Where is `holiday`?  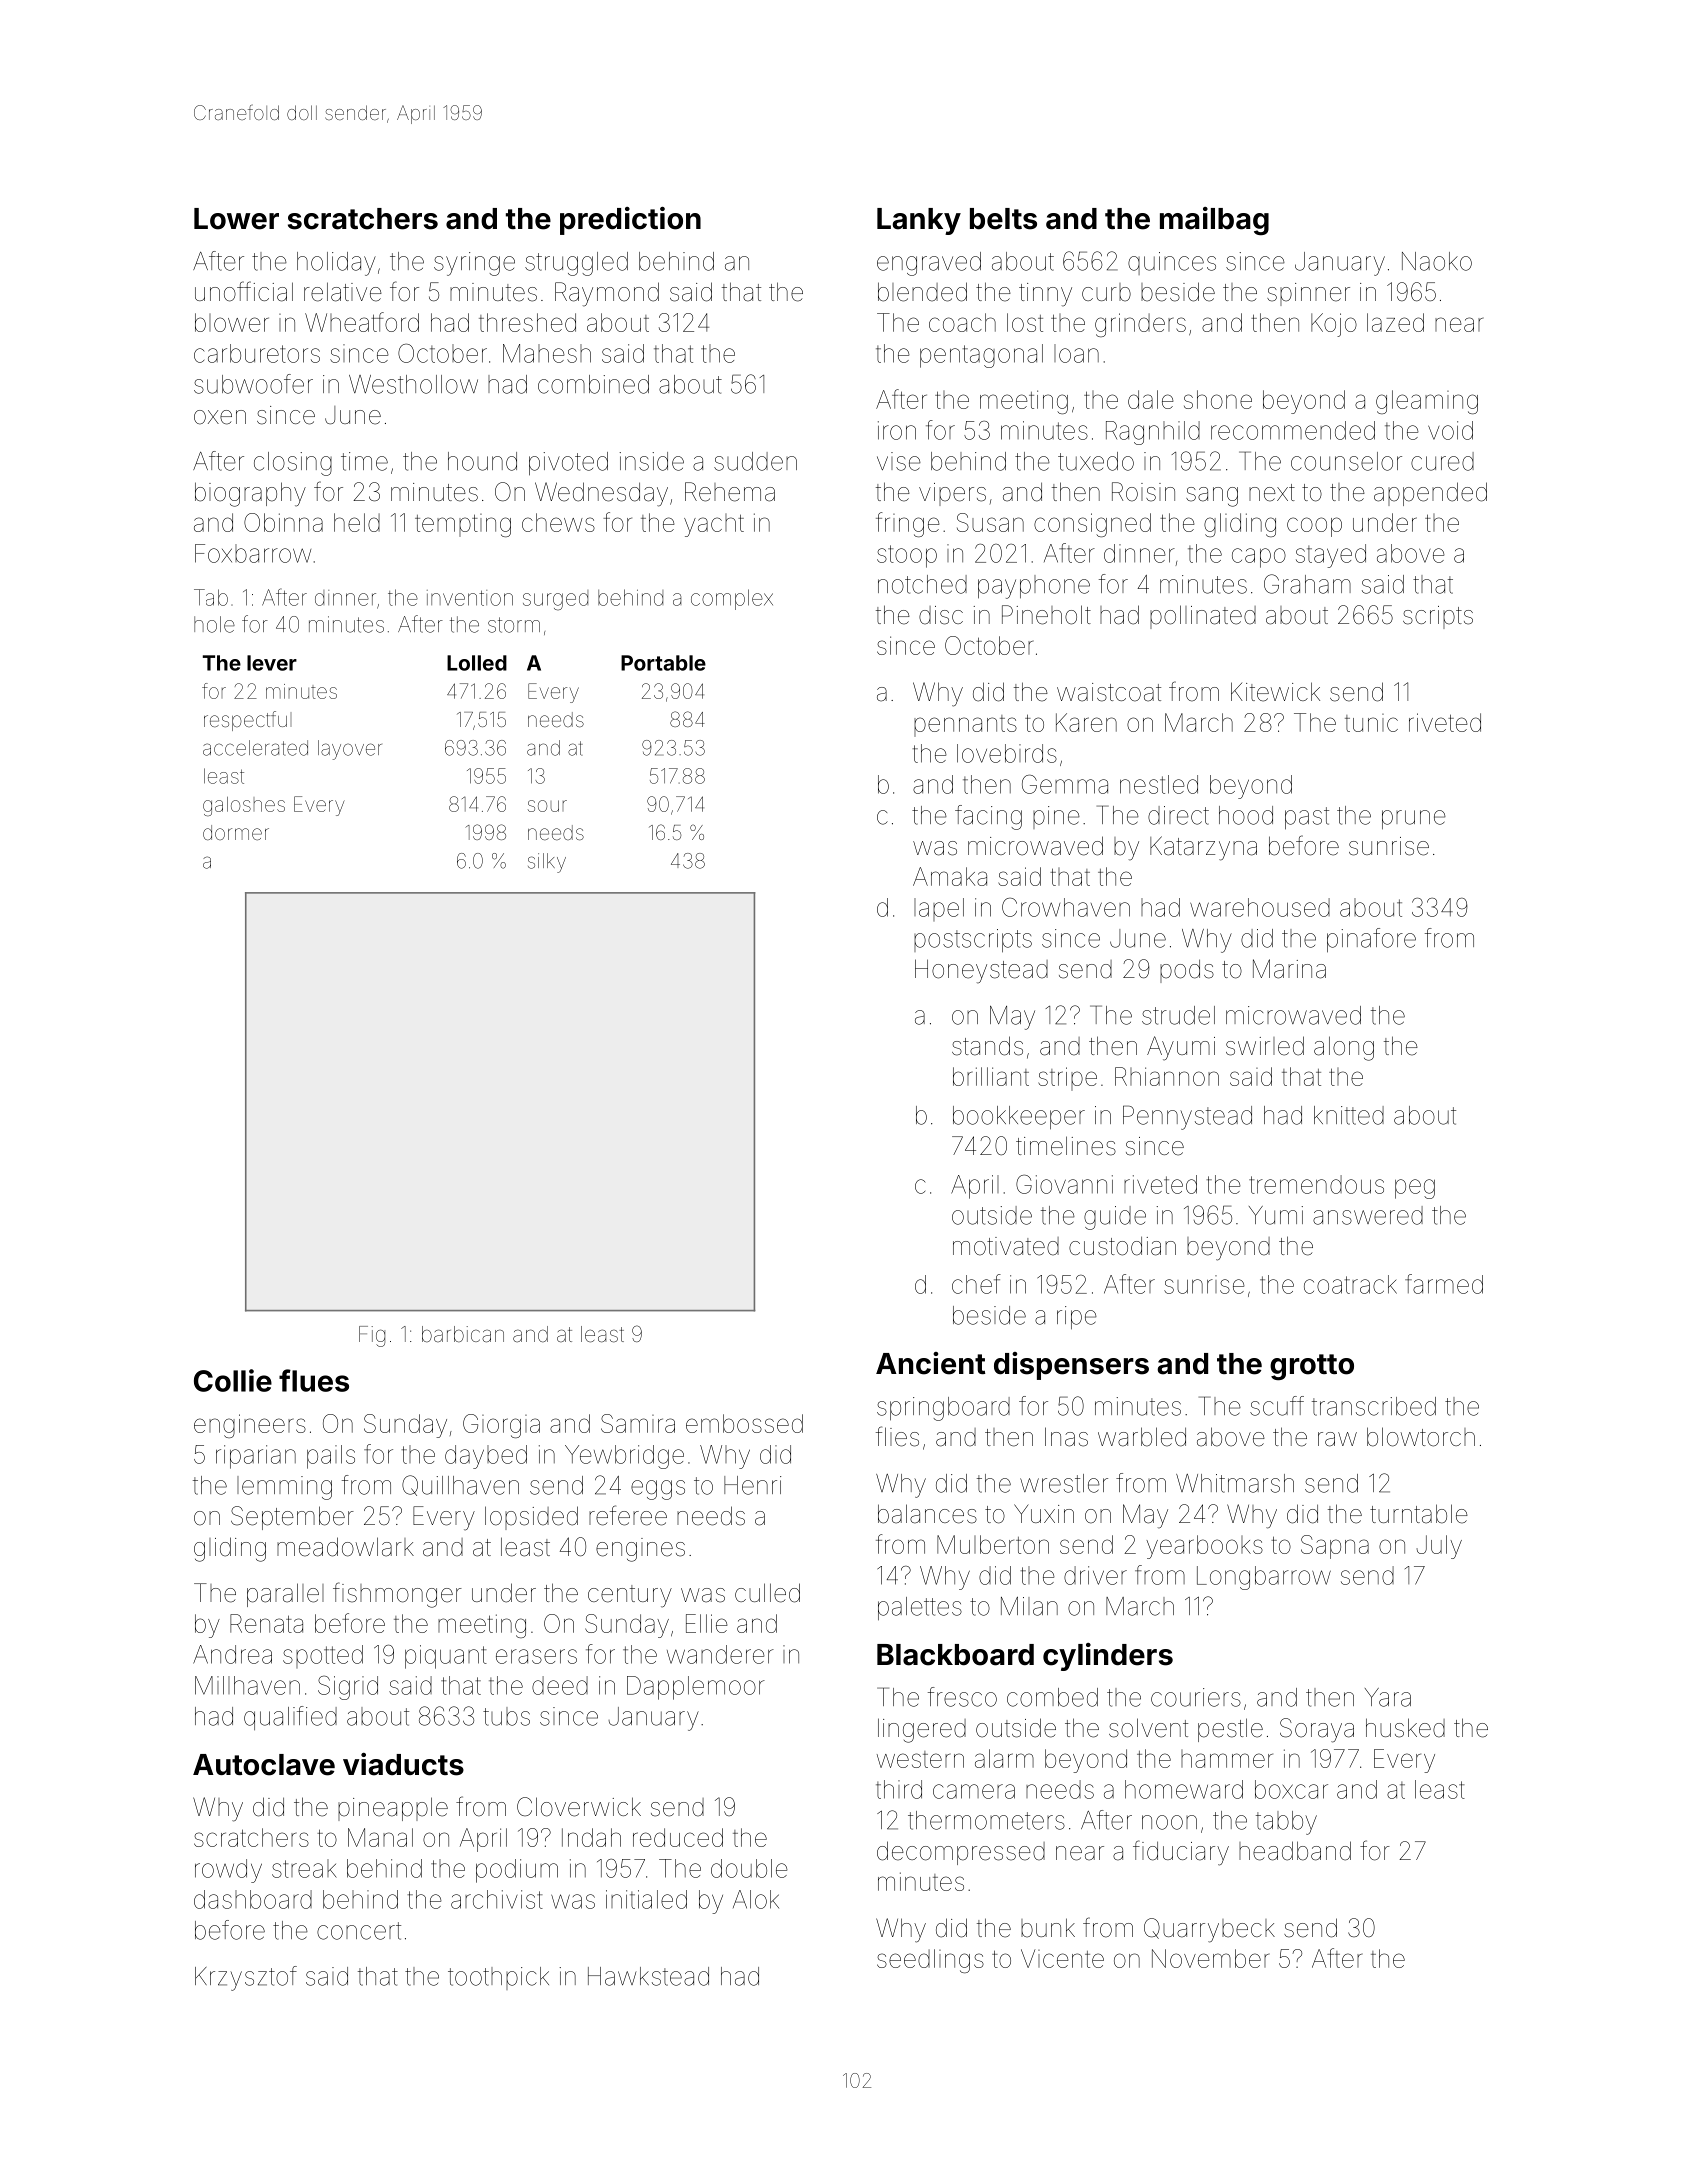 holiday is located at coordinates (336, 264).
